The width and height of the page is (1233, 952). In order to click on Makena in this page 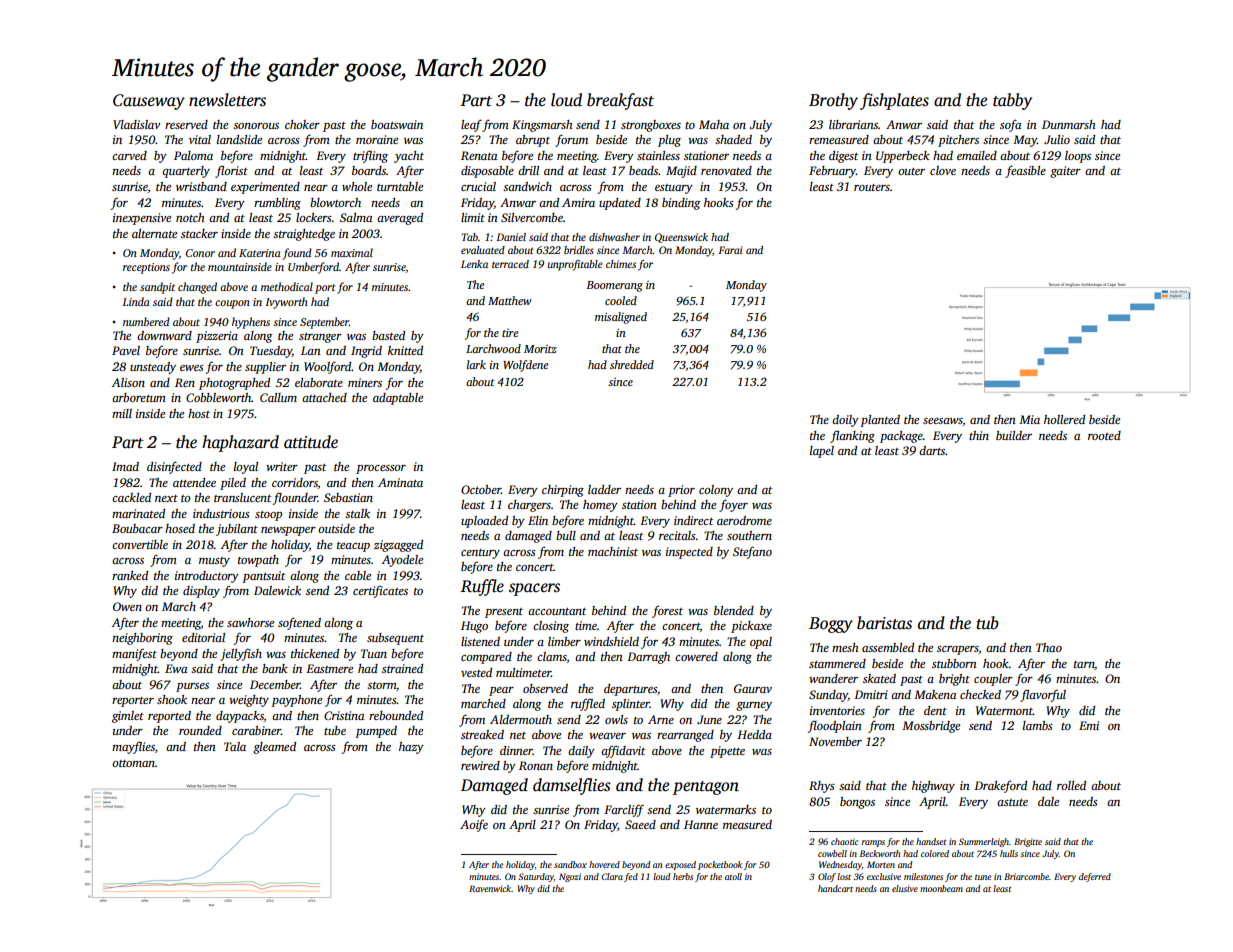, I will do `click(935, 694)`.
